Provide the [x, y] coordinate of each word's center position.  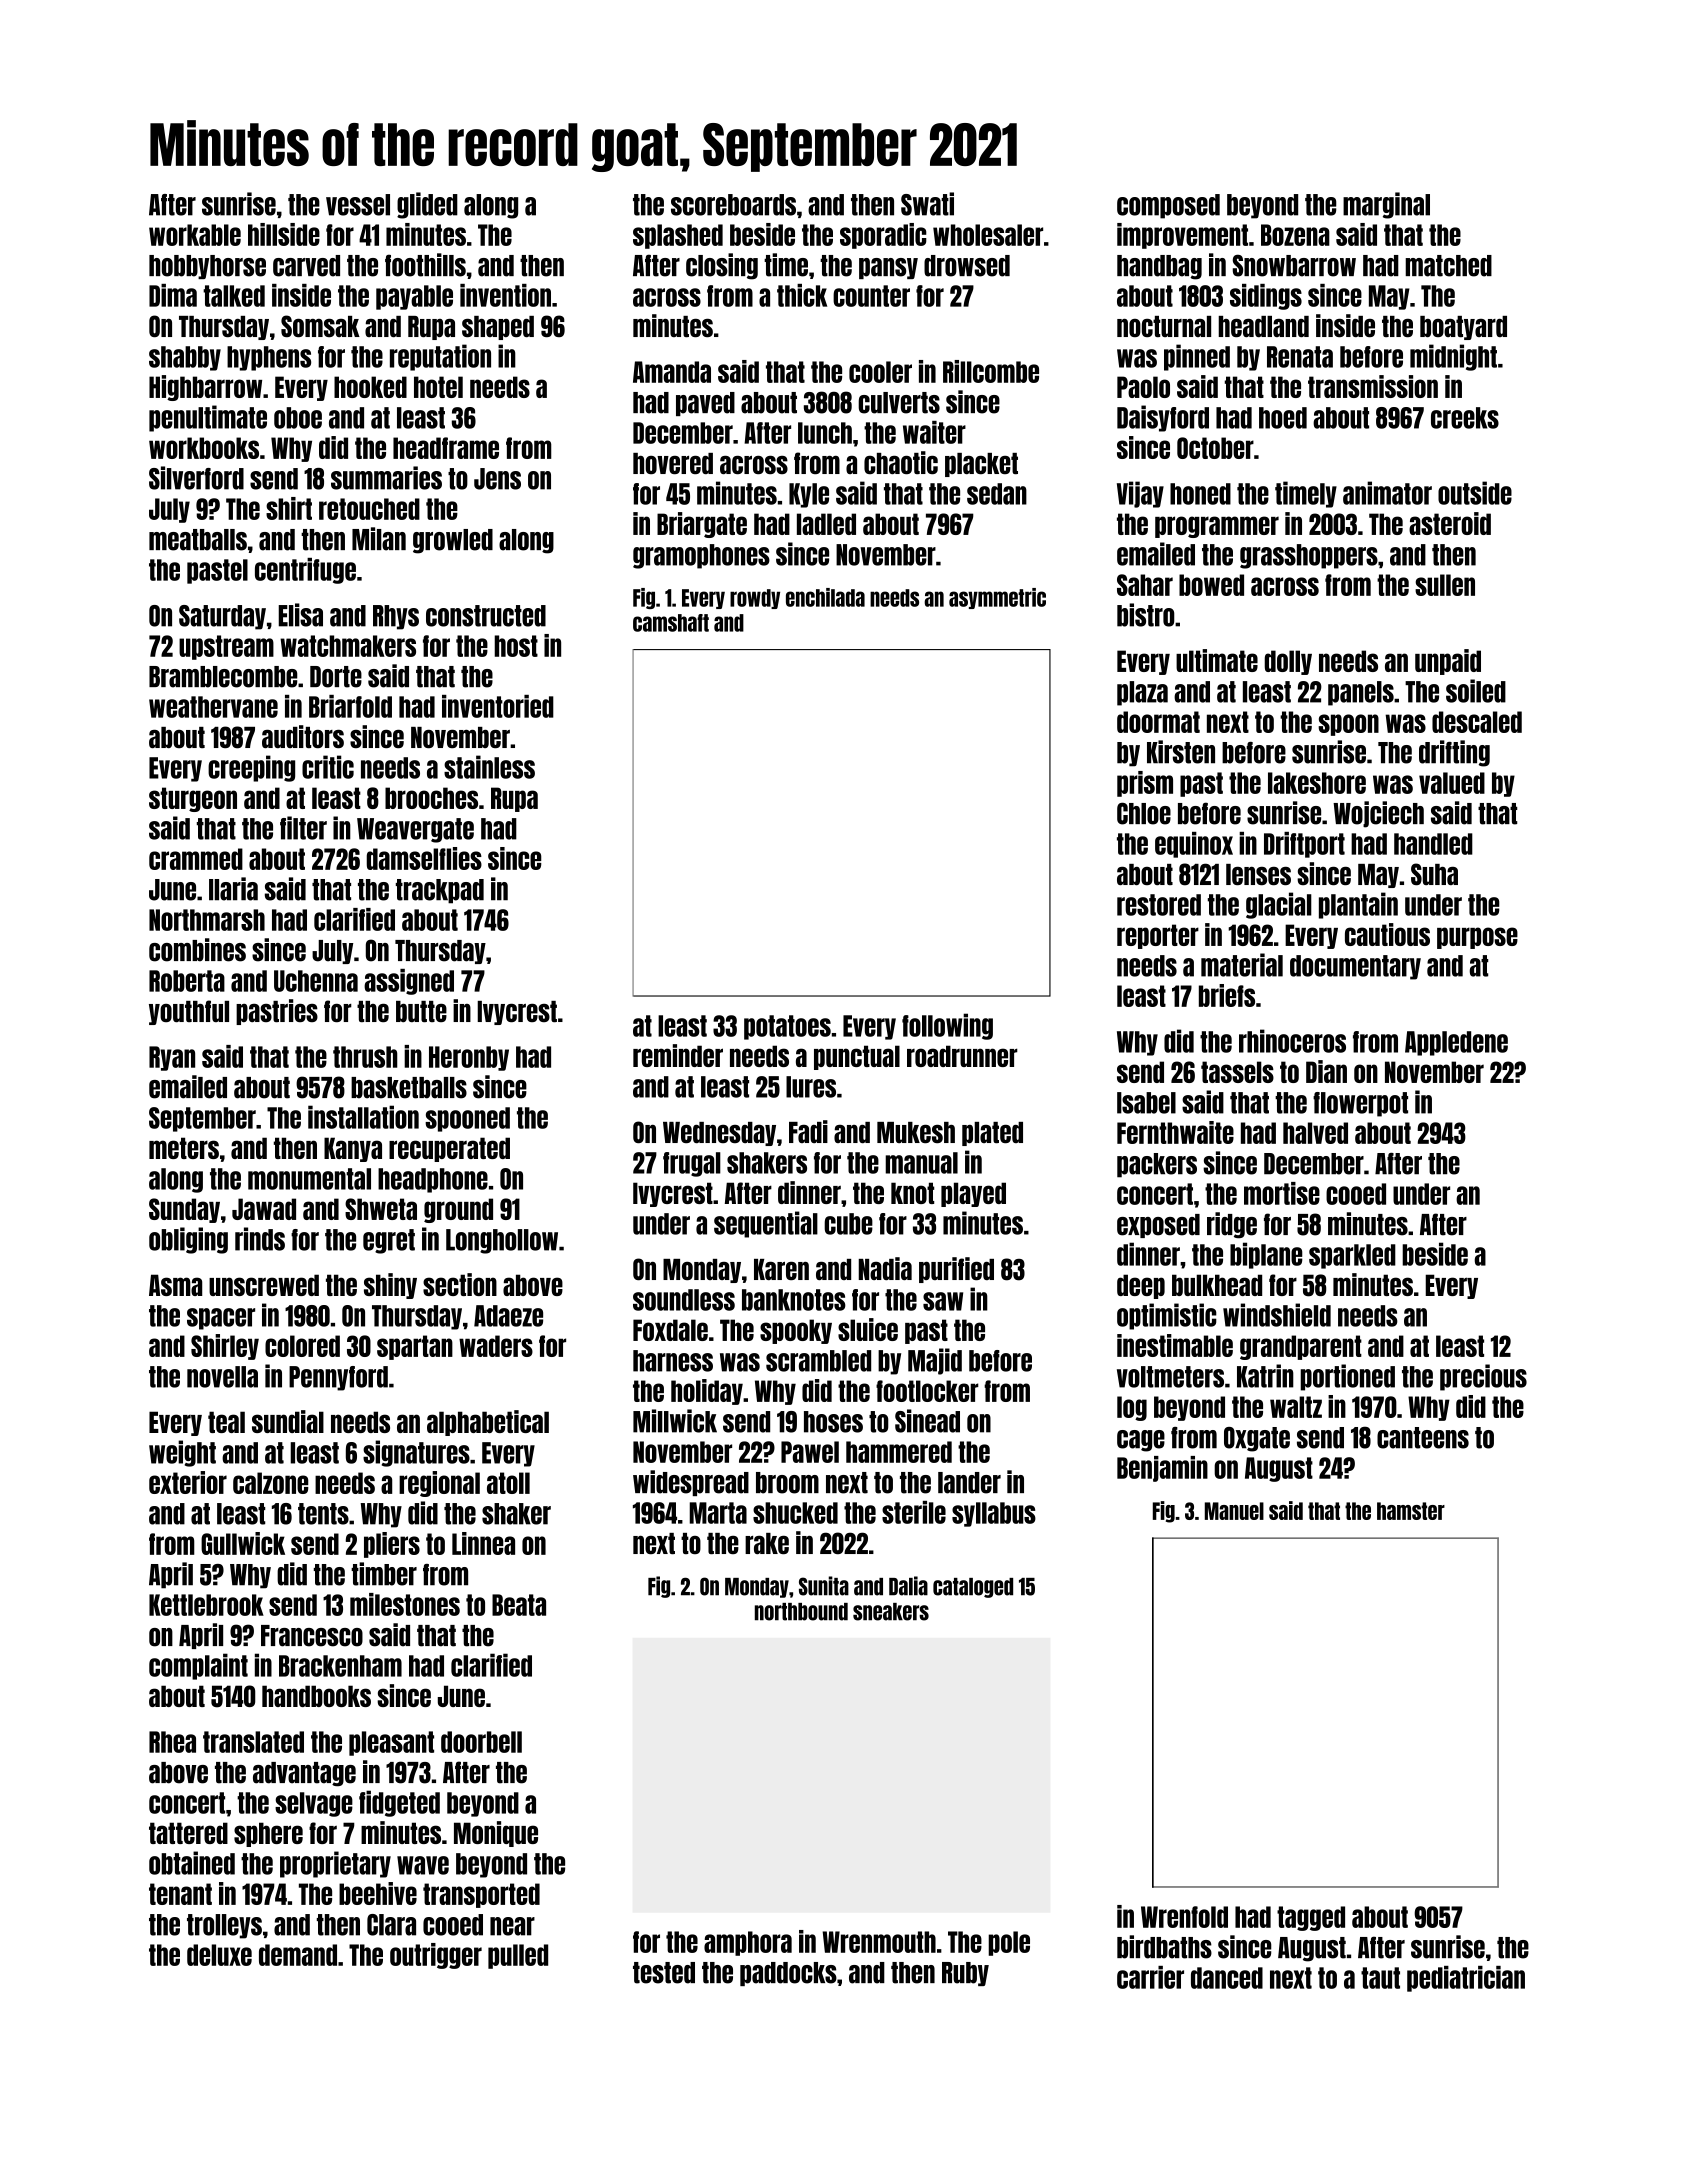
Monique [496, 1834]
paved [705, 404]
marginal [1386, 205]
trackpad [440, 891]
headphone [433, 1180]
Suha [1434, 874]
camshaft [671, 623]
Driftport [1304, 845]
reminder [678, 1055]
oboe [298, 418]
